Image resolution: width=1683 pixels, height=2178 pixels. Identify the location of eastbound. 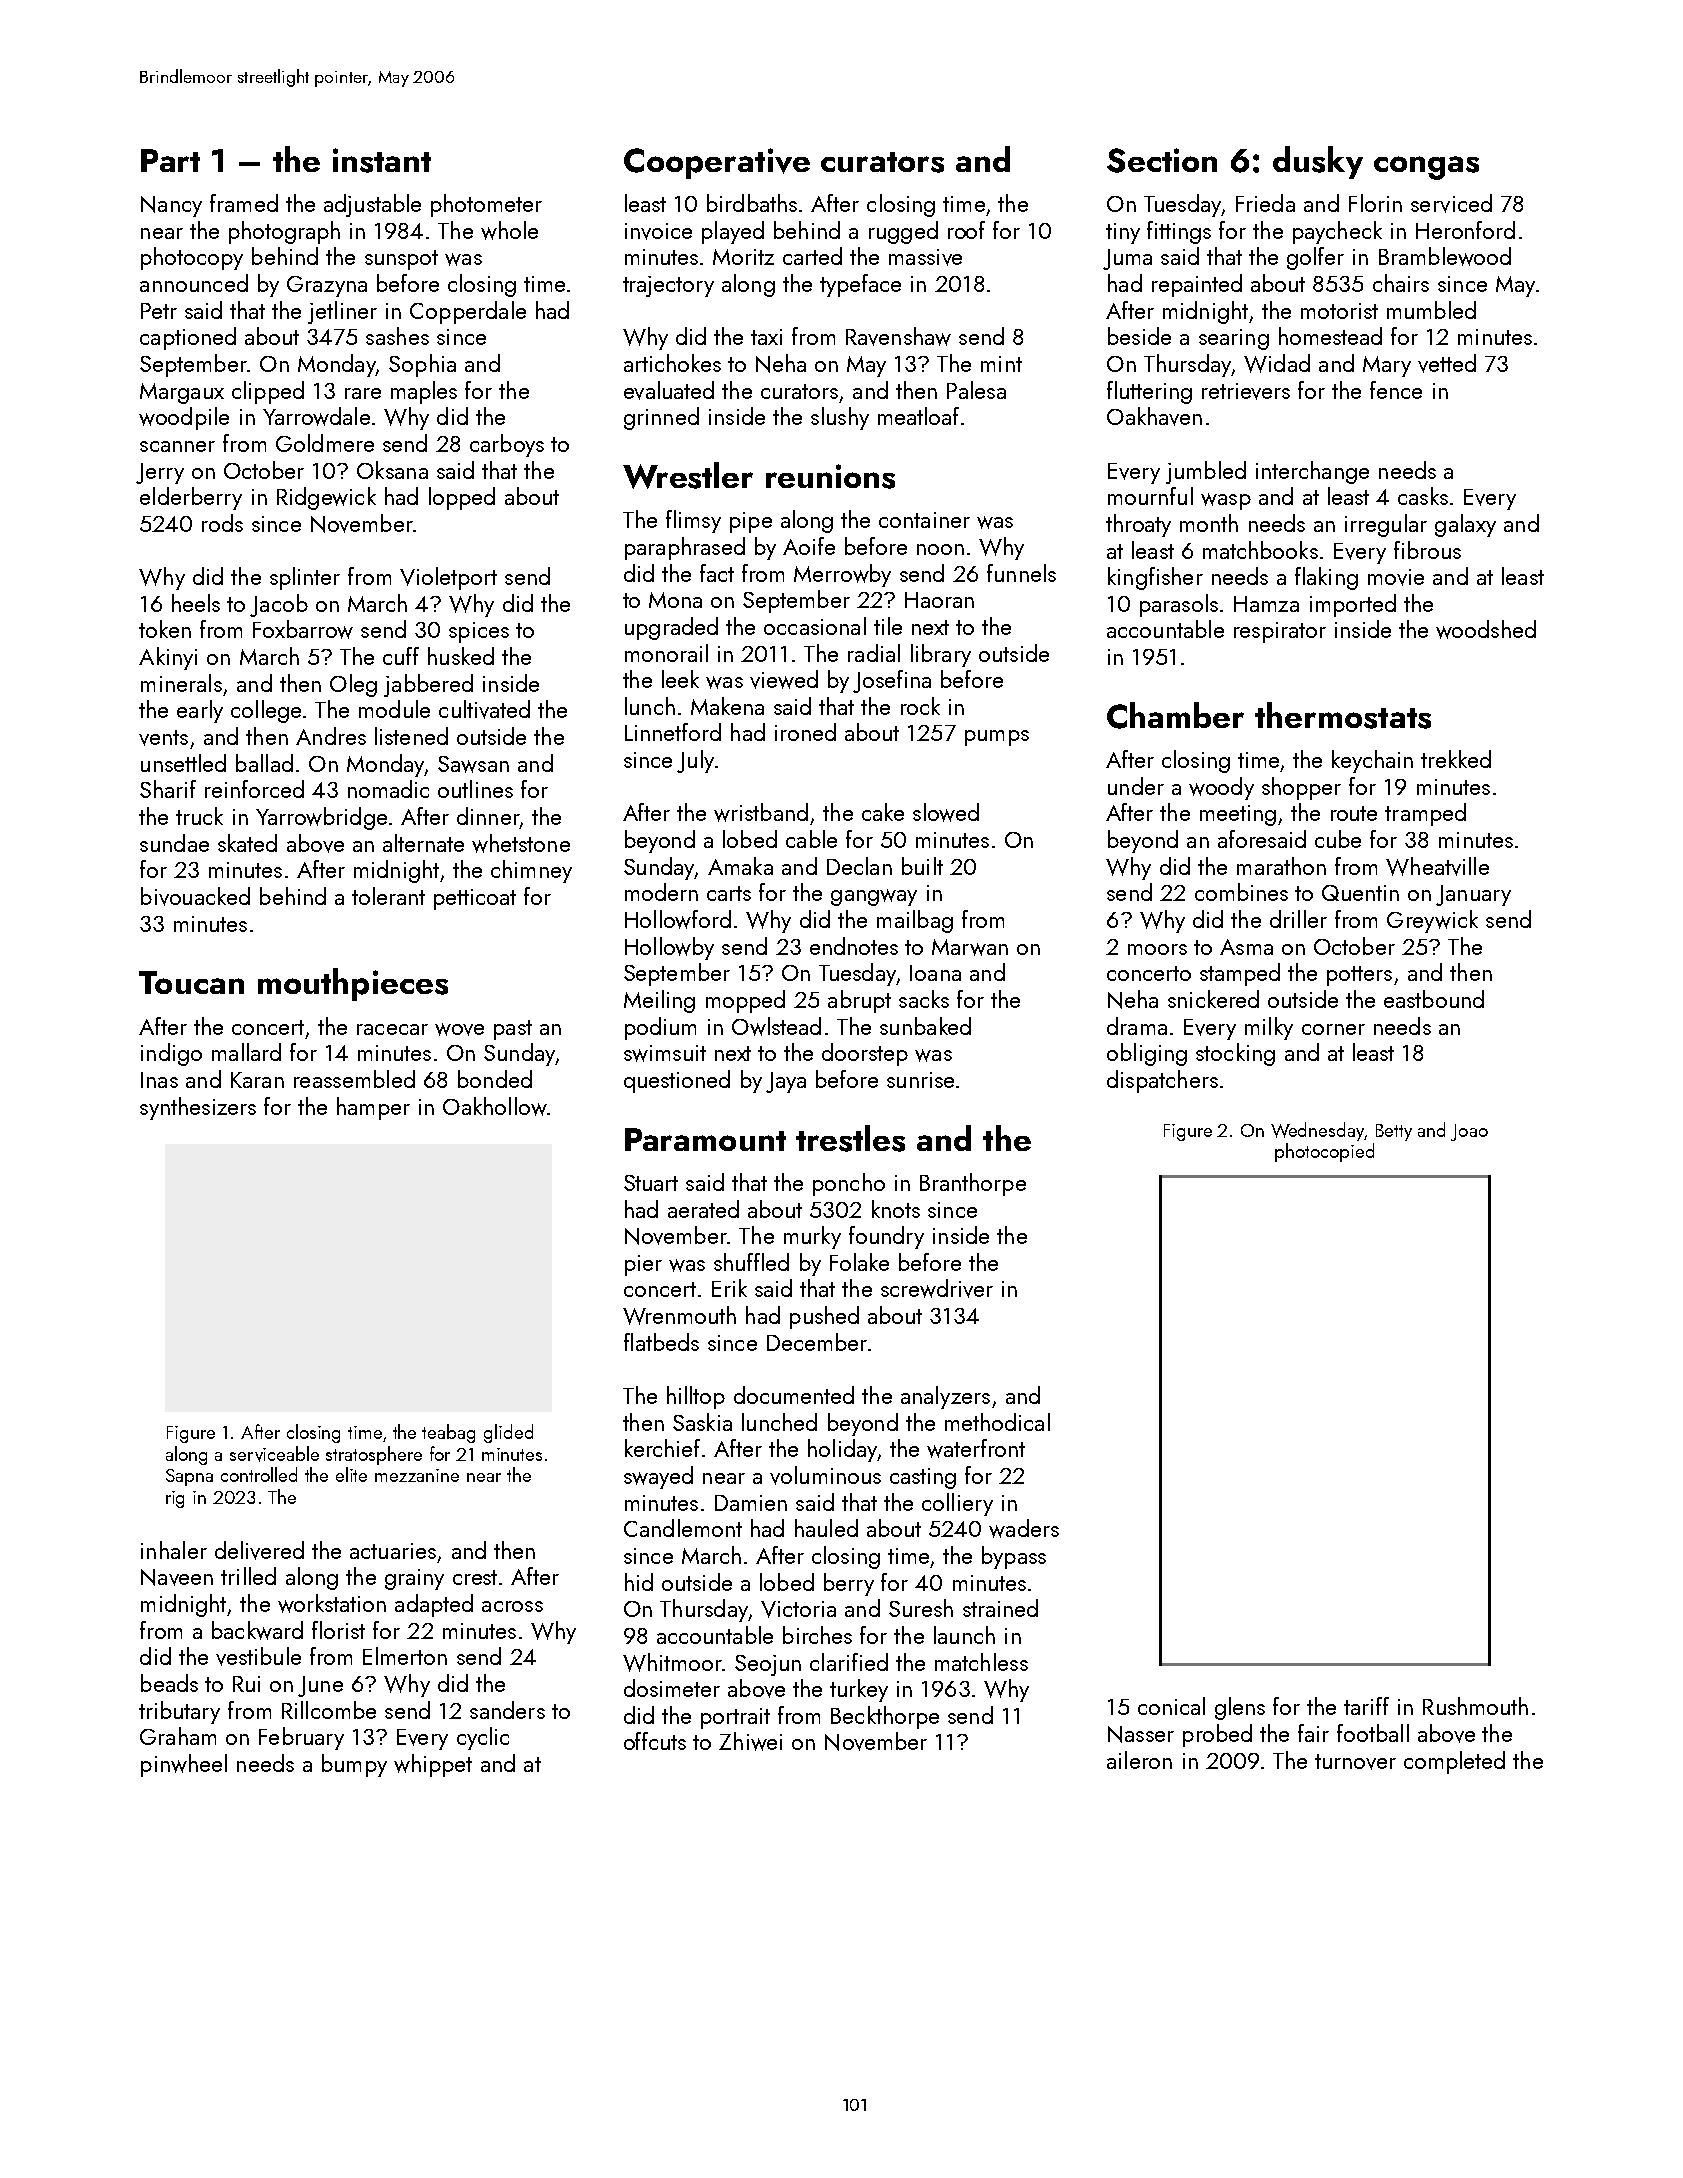
(1434, 999).
